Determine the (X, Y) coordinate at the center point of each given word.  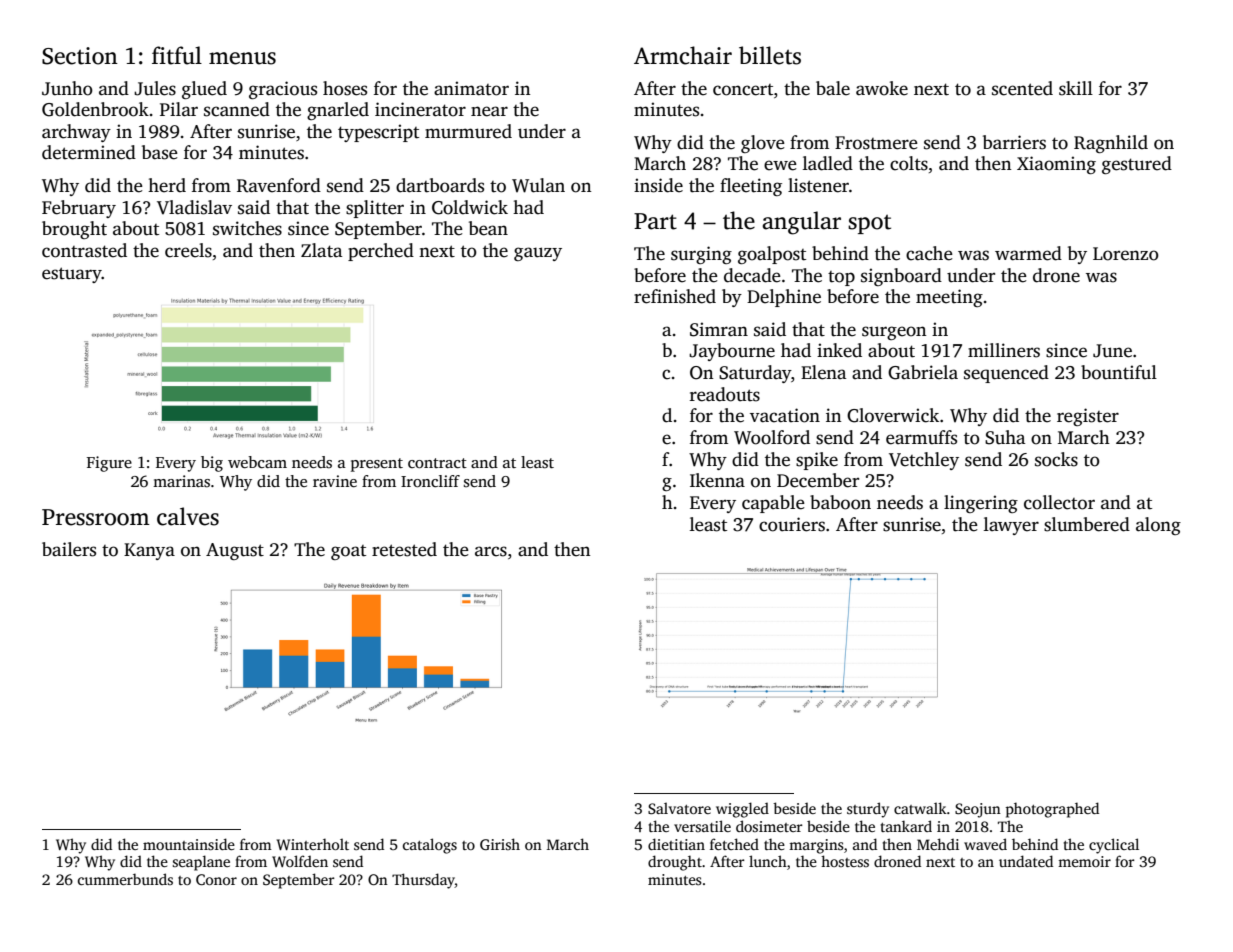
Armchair (683, 55)
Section (80, 56)
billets (770, 55)
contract (437, 463)
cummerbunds (125, 879)
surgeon (894, 333)
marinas (181, 481)
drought (675, 863)
